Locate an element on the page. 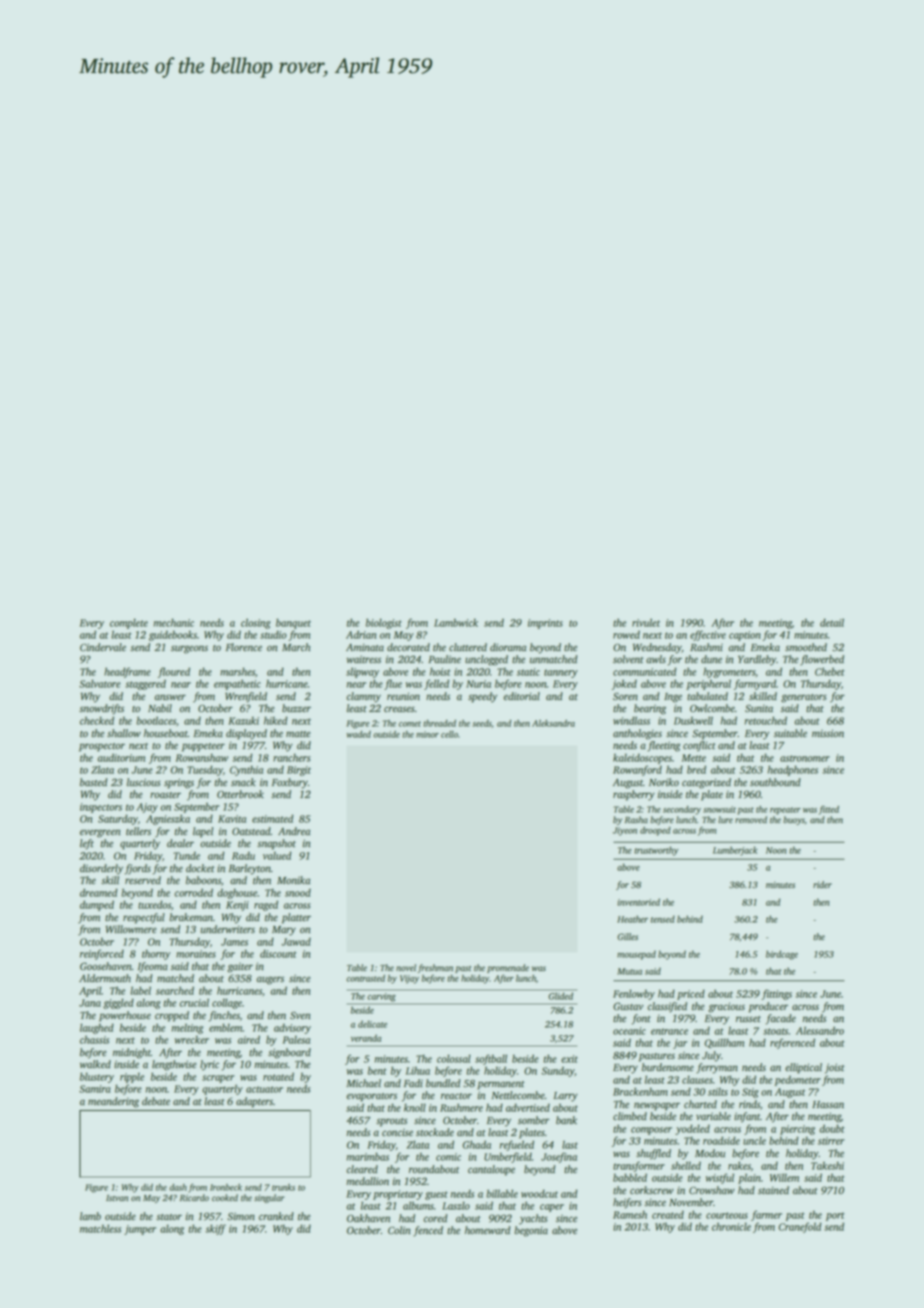 The height and width of the page is (1308, 924). chronicle is located at coordinates (731, 1226).
